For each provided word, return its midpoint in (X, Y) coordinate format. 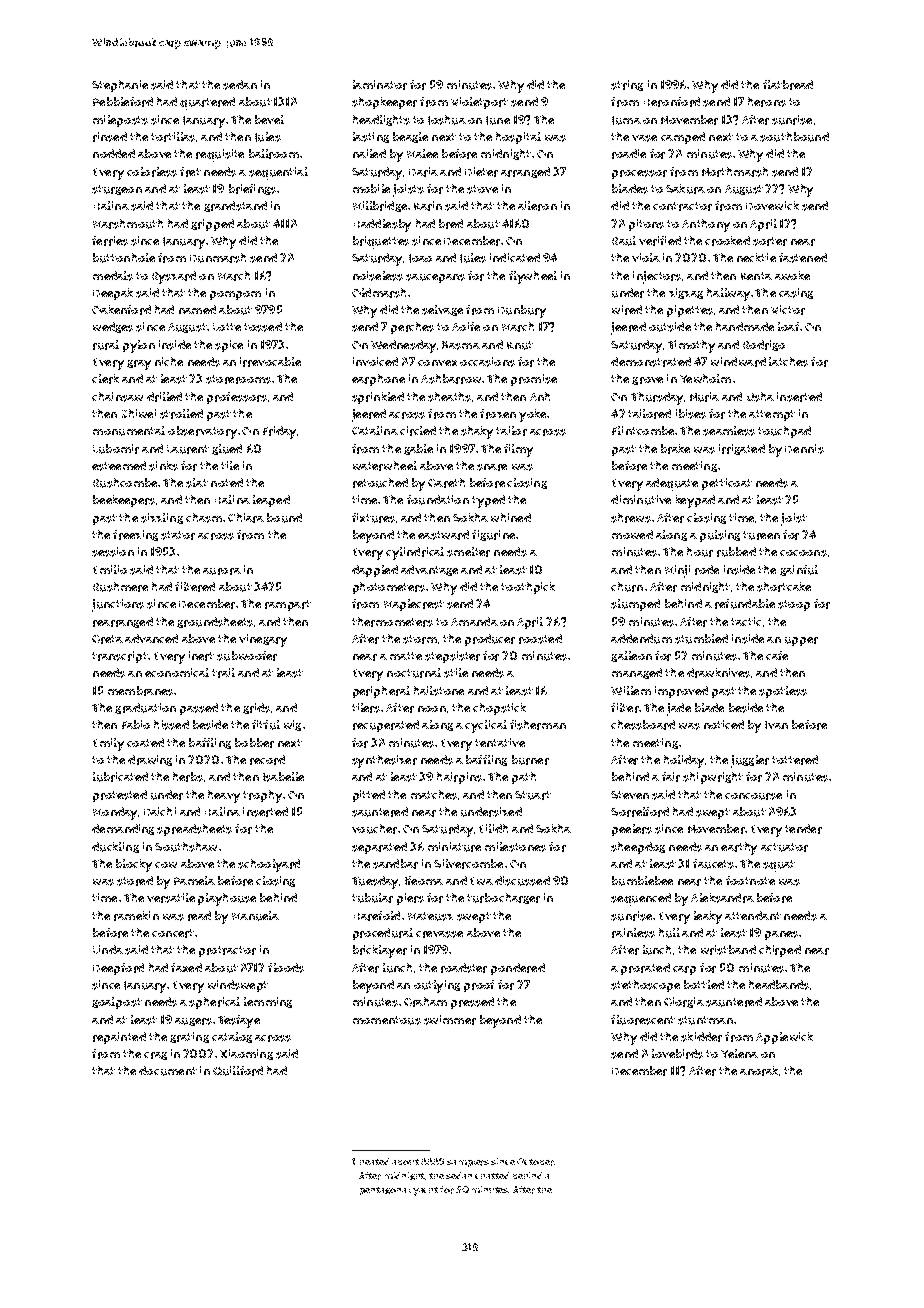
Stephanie (120, 86)
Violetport (479, 103)
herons (767, 102)
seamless (729, 431)
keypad (695, 501)
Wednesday (403, 346)
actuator (784, 847)
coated (145, 742)
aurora (222, 571)
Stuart (533, 795)
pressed (472, 1003)
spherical (214, 1003)
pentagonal (385, 1191)
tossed (263, 327)
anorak (759, 1071)
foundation (438, 500)
